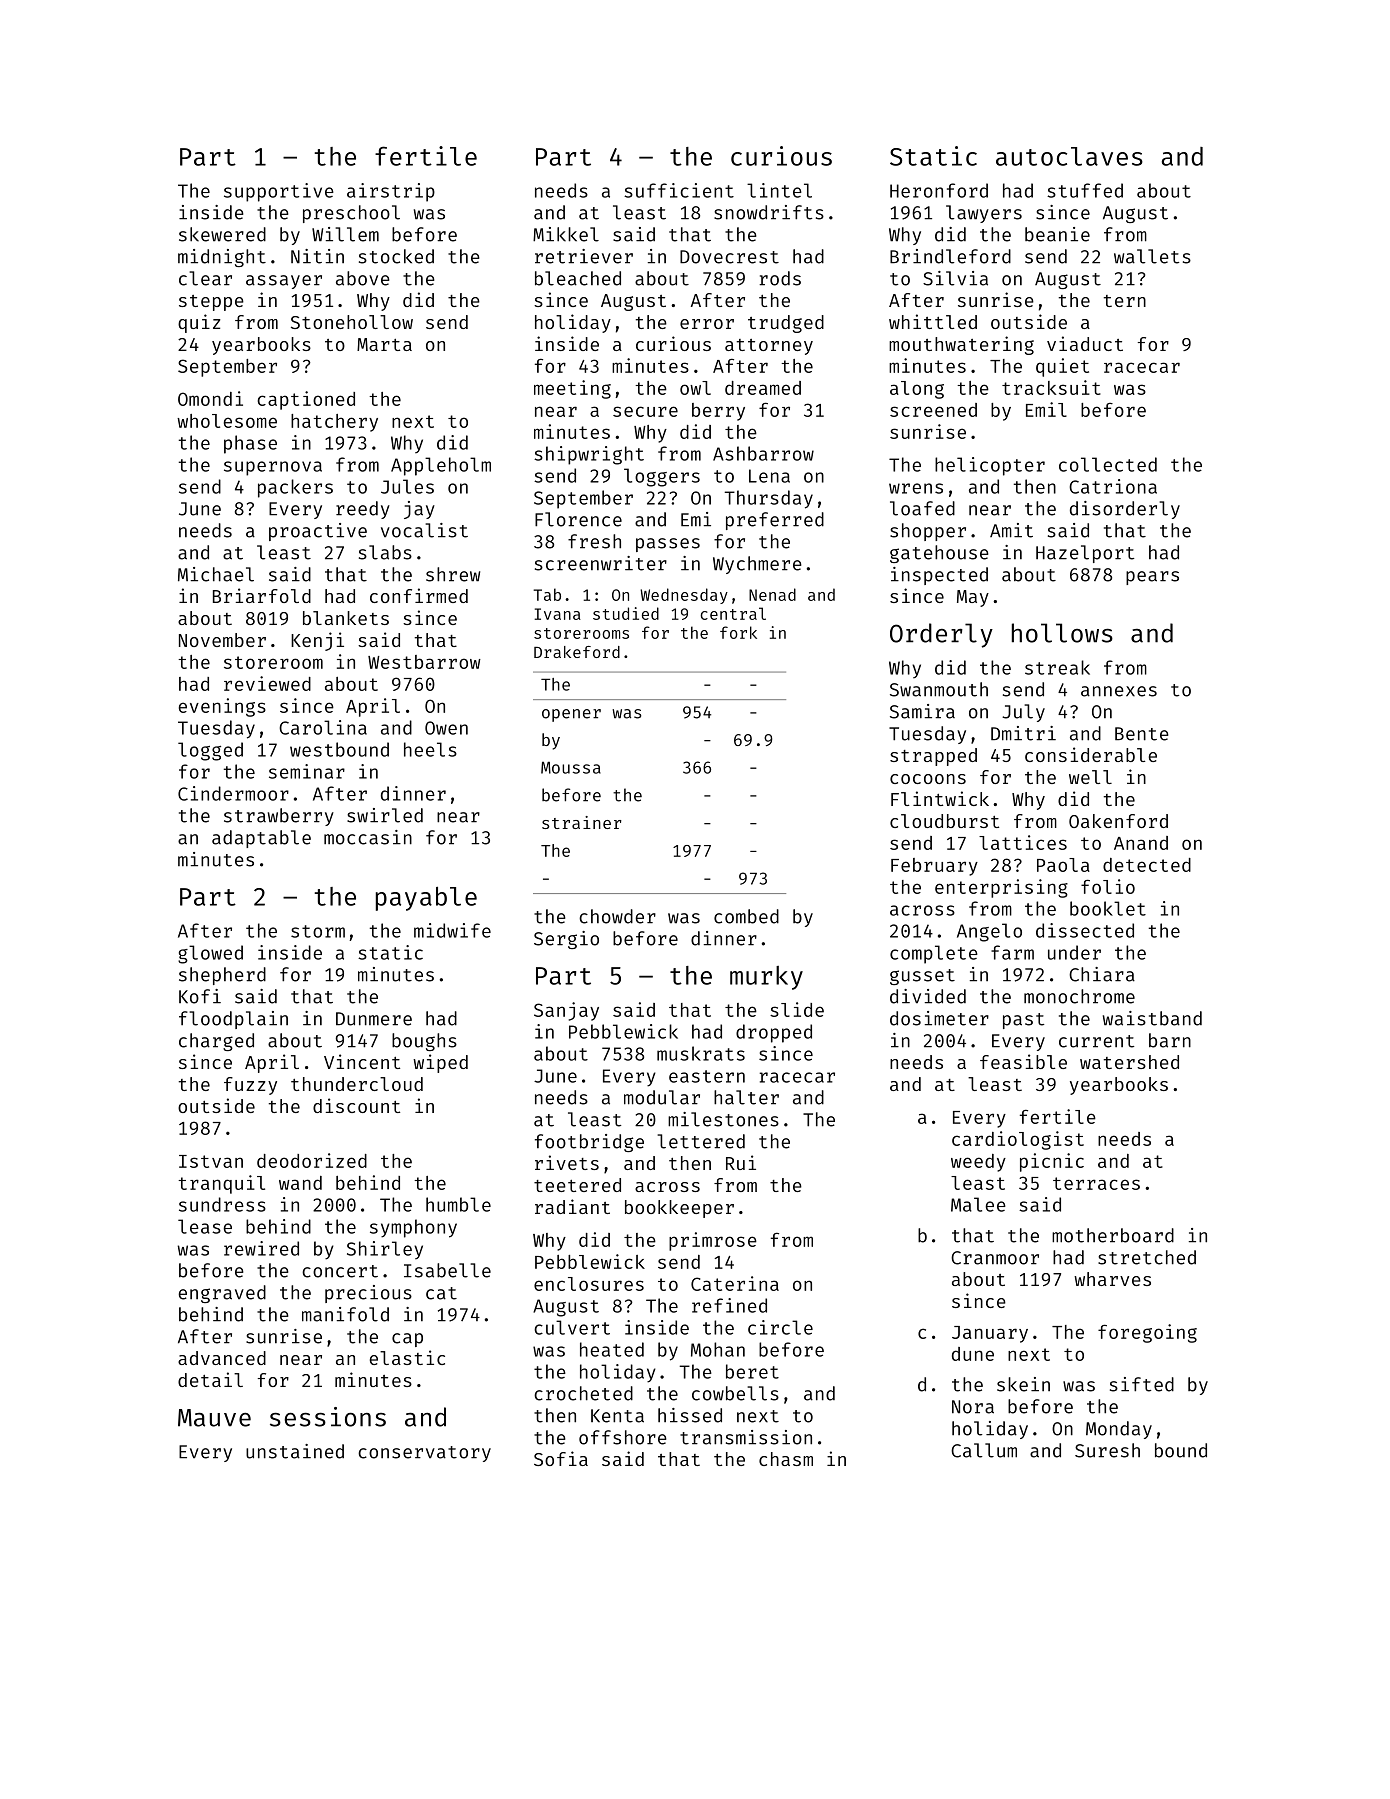 This image has height=1799, width=1390. I want to click on hollows, so click(1062, 633).
